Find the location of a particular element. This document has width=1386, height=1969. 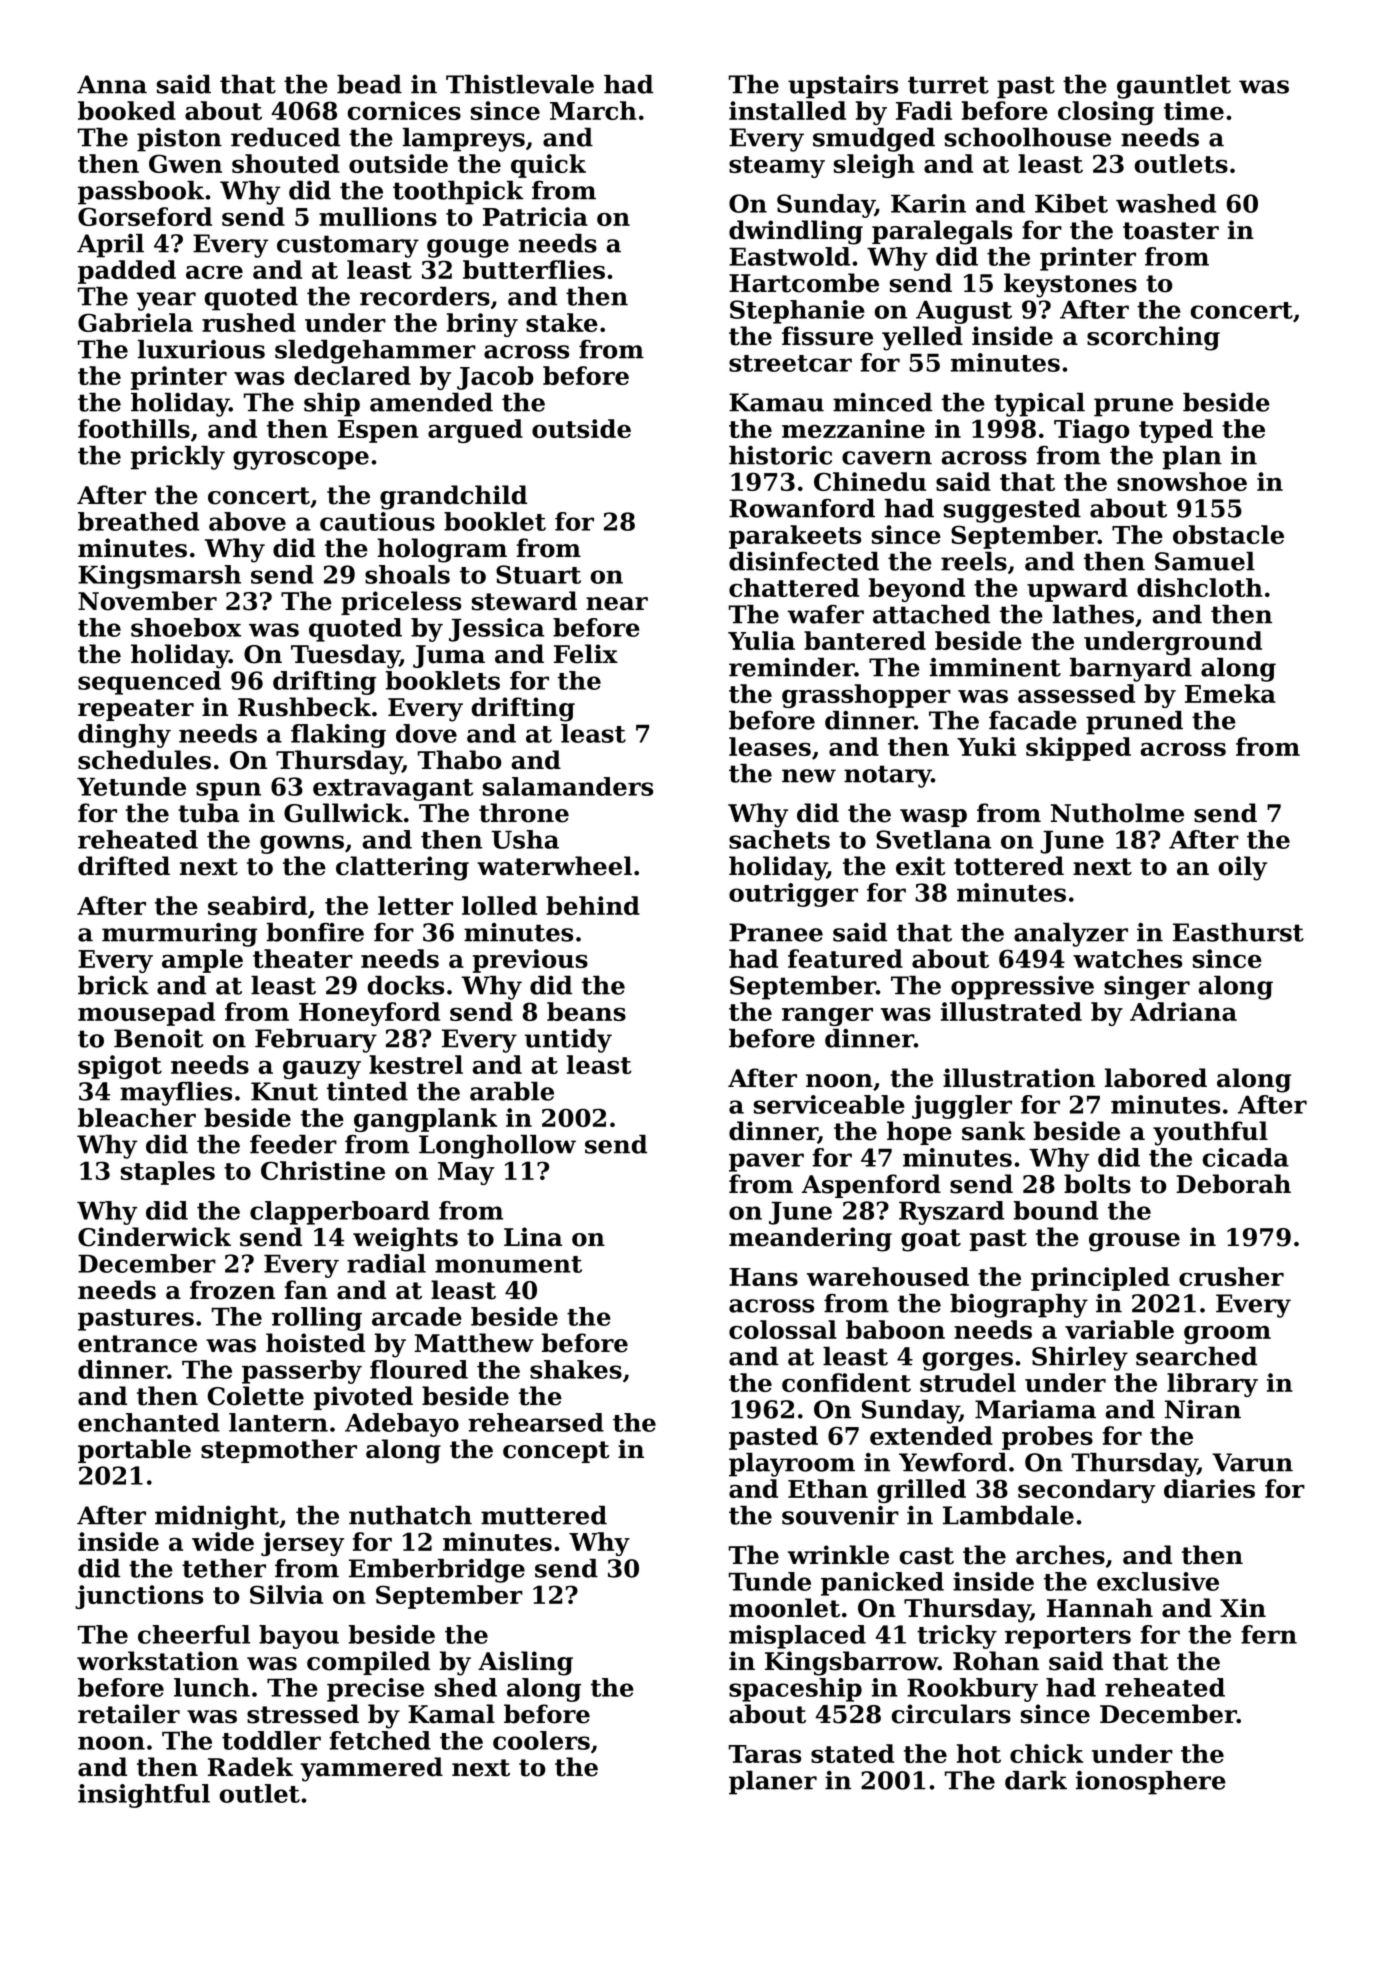

bead is located at coordinates (369, 84).
